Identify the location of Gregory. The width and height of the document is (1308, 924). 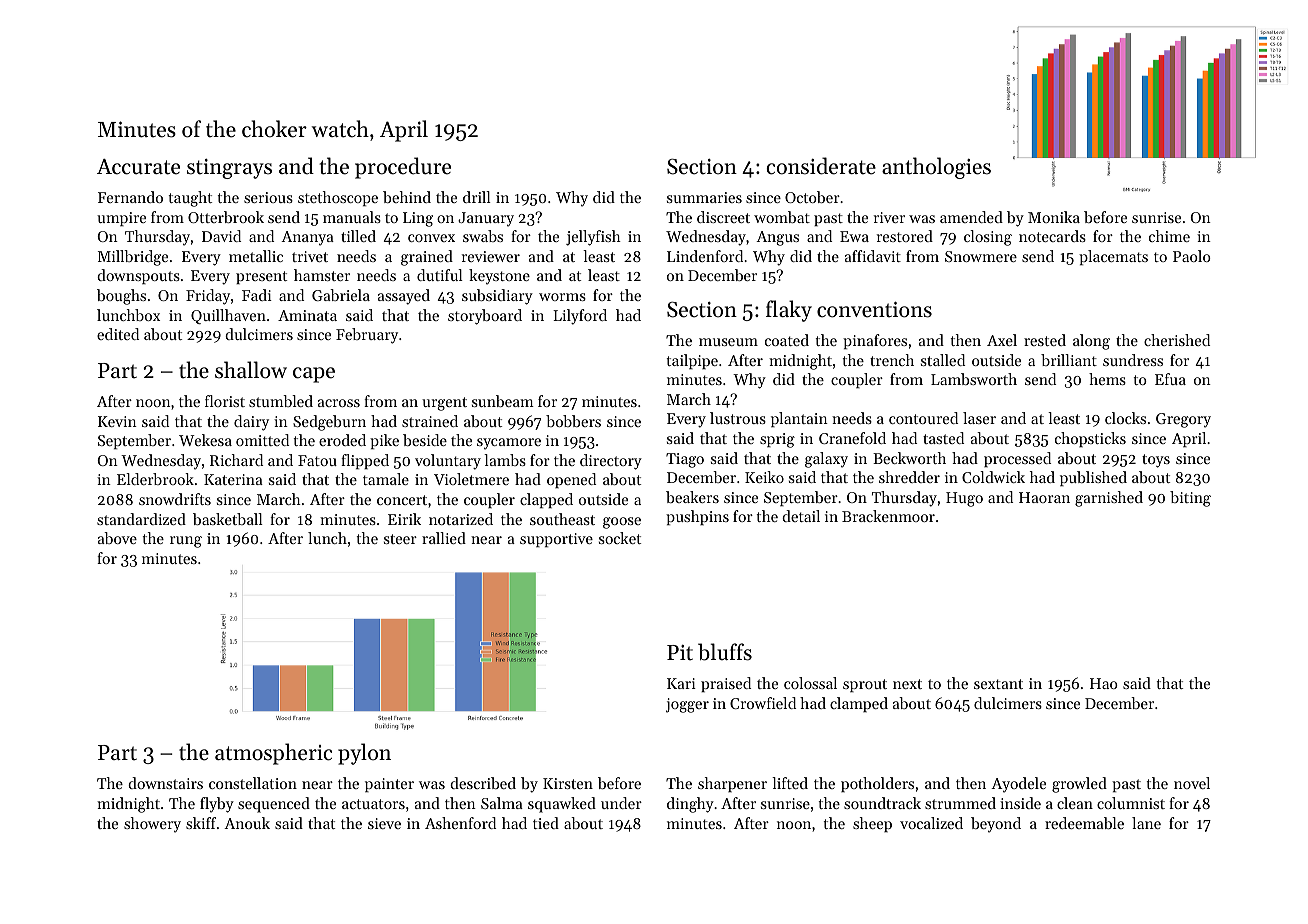
(1183, 420).
